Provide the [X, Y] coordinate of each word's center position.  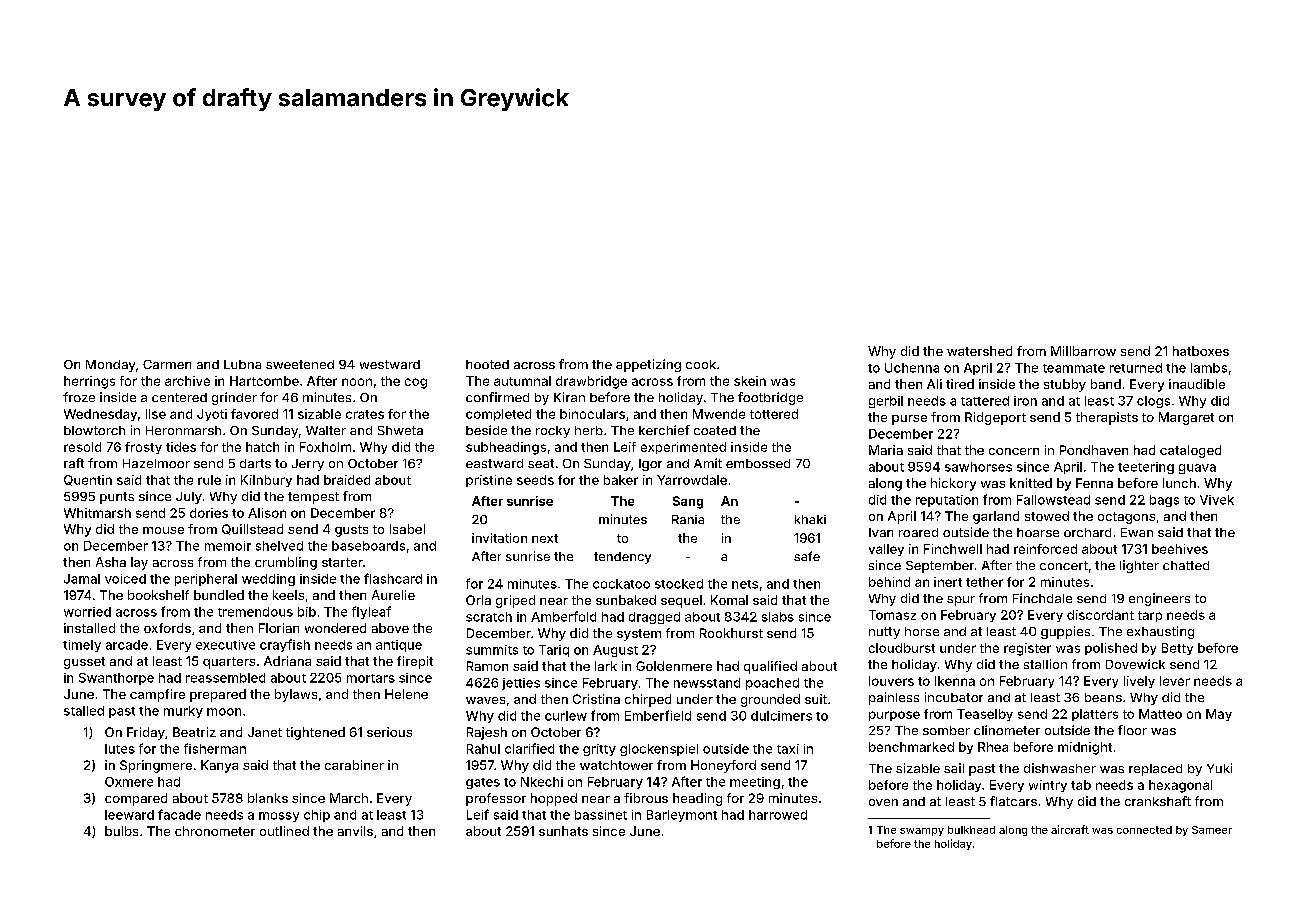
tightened [315, 733]
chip [317, 816]
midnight [1085, 748]
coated [715, 430]
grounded [770, 700]
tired [960, 384]
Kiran [569, 397]
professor [496, 799]
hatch [262, 447]
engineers [1159, 599]
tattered [985, 401]
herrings [89, 382]
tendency [622, 558]
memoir [228, 546]
